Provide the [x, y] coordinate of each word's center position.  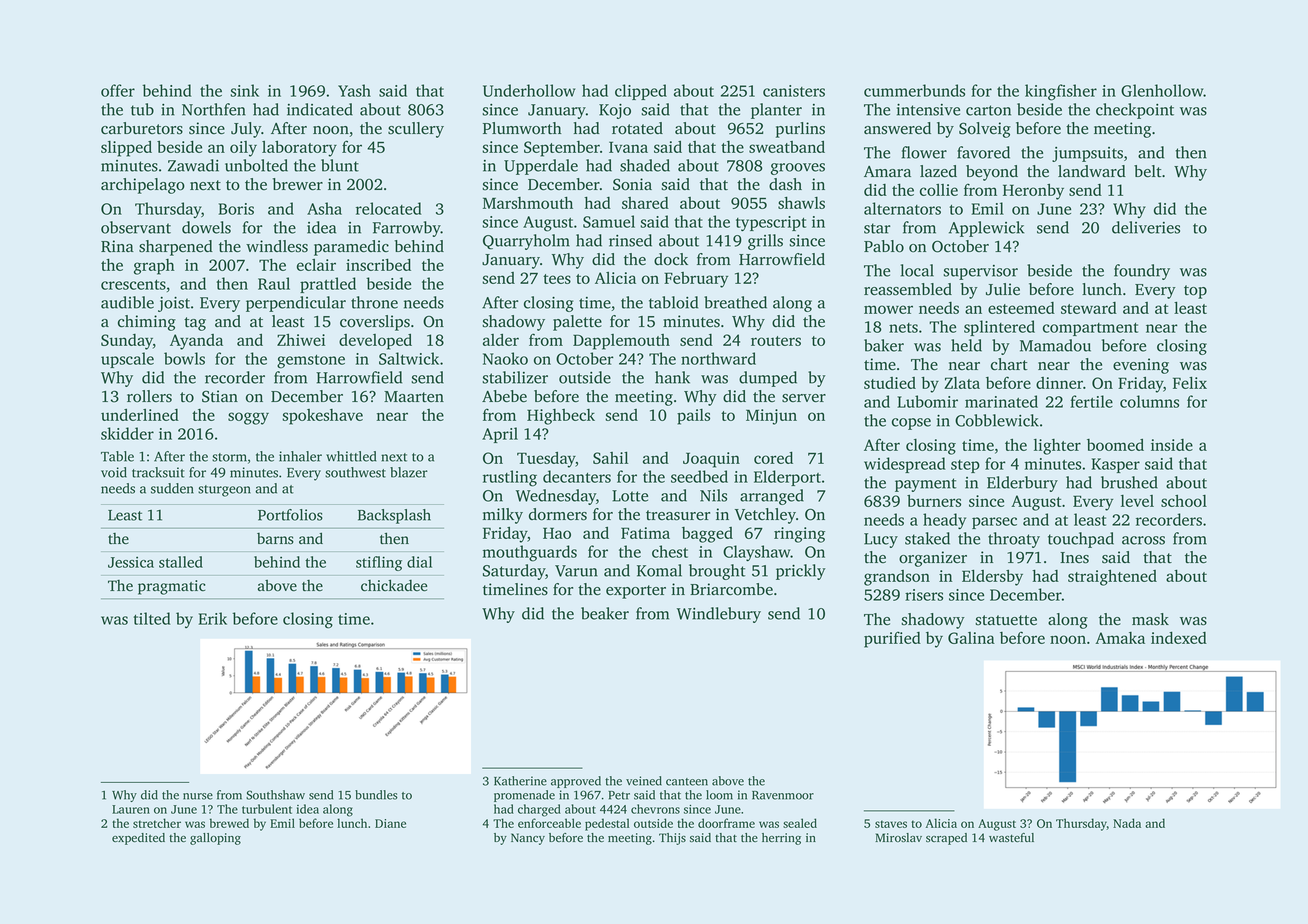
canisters [794, 91]
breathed [735, 302]
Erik [212, 618]
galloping [215, 839]
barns [275, 539]
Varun [576, 571]
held [966, 345]
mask [1150, 619]
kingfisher [1061, 92]
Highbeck [561, 417]
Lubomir [927, 401]
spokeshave [322, 417]
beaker [605, 613]
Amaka [1120, 638]
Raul [274, 283]
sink [244, 90]
